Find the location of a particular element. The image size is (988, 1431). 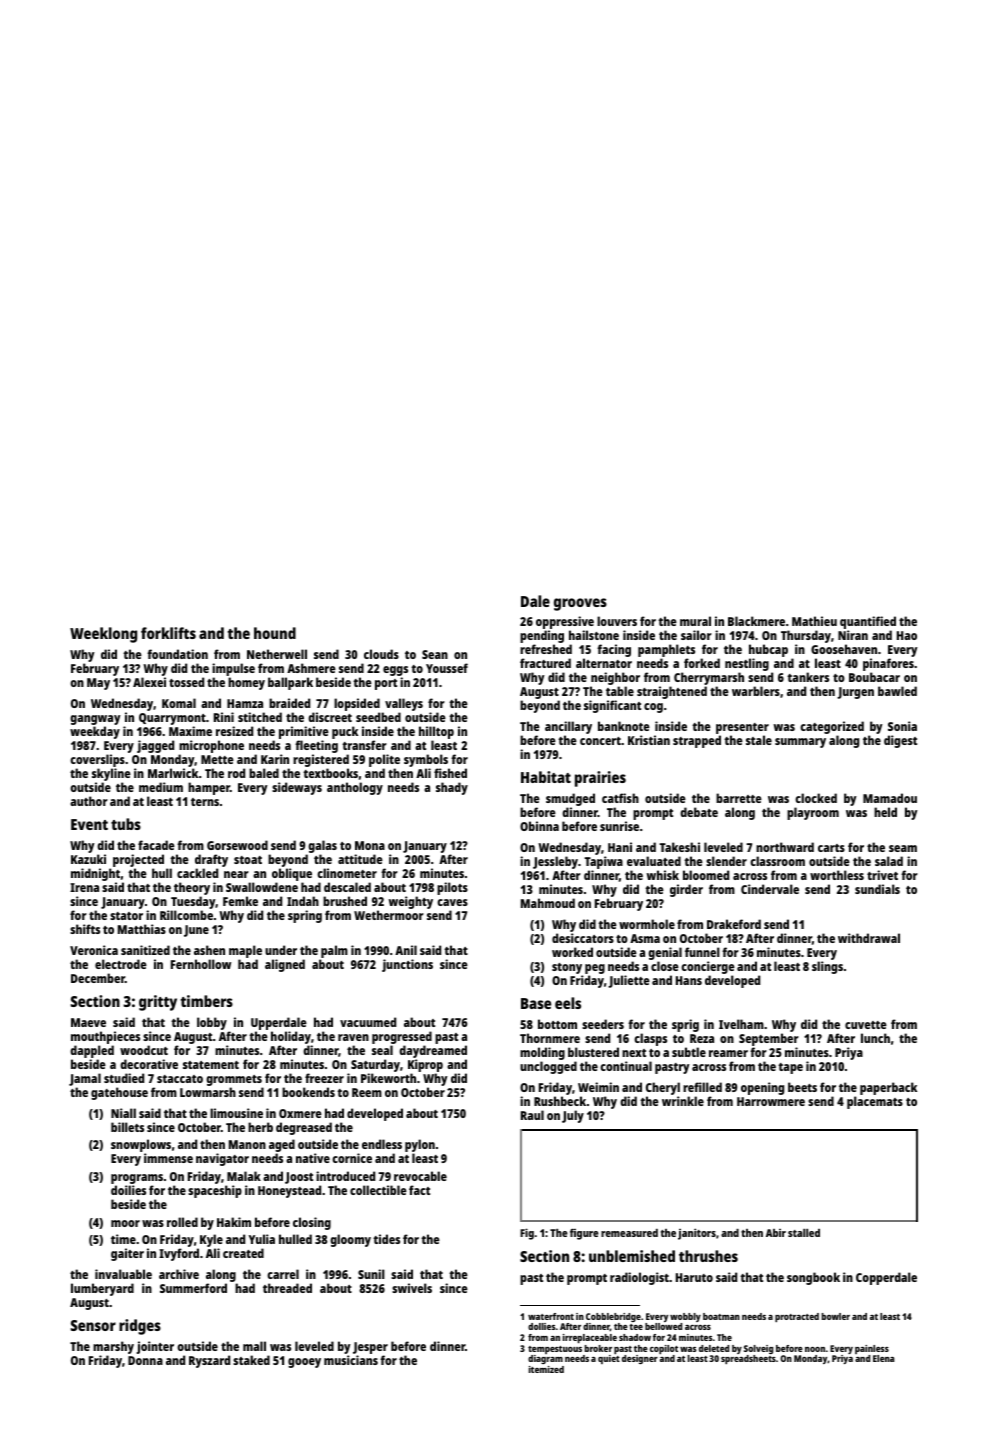

stony is located at coordinates (567, 969).
